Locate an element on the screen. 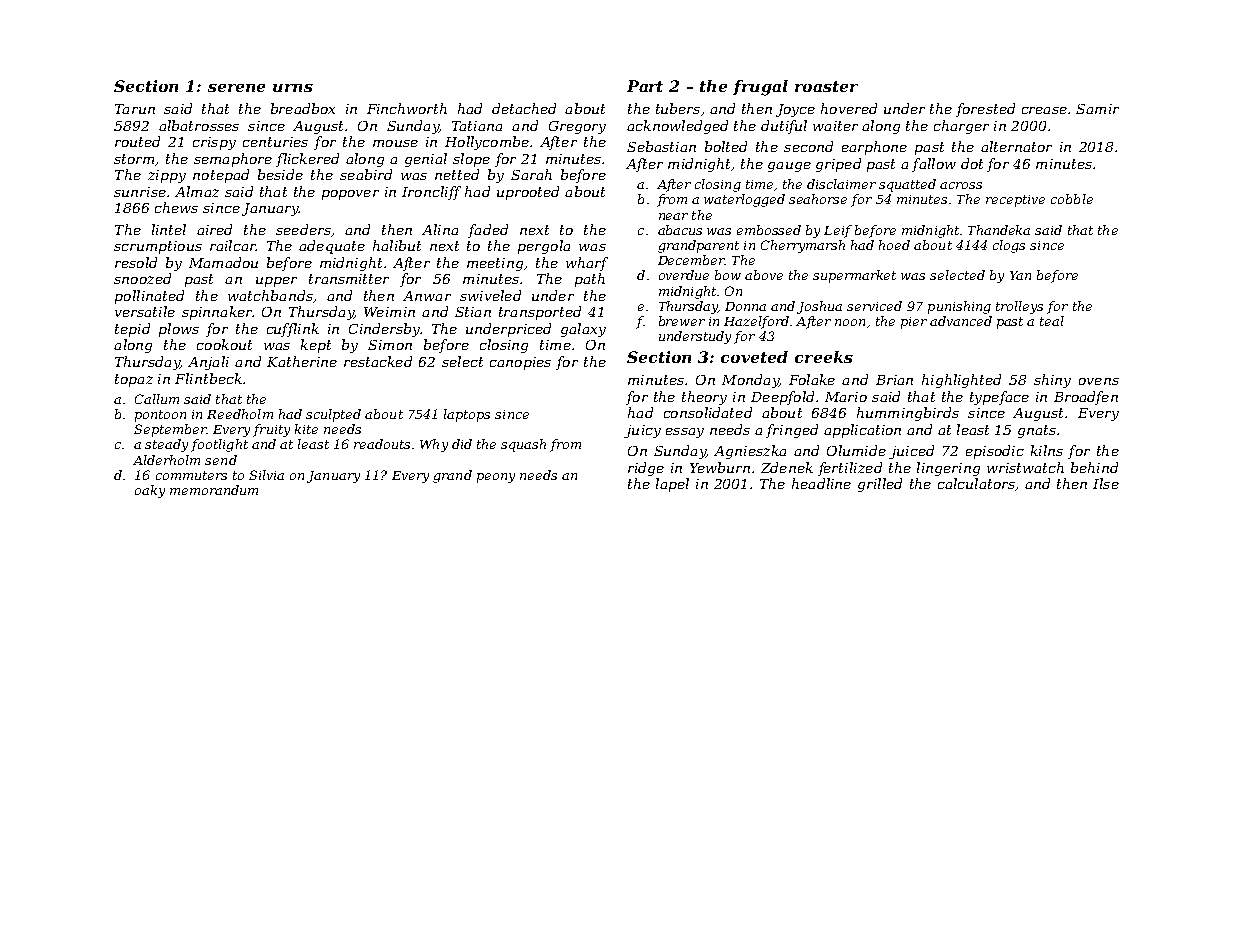 Image resolution: width=1233 pixels, height=952 pixels. laptops is located at coordinates (467, 415).
